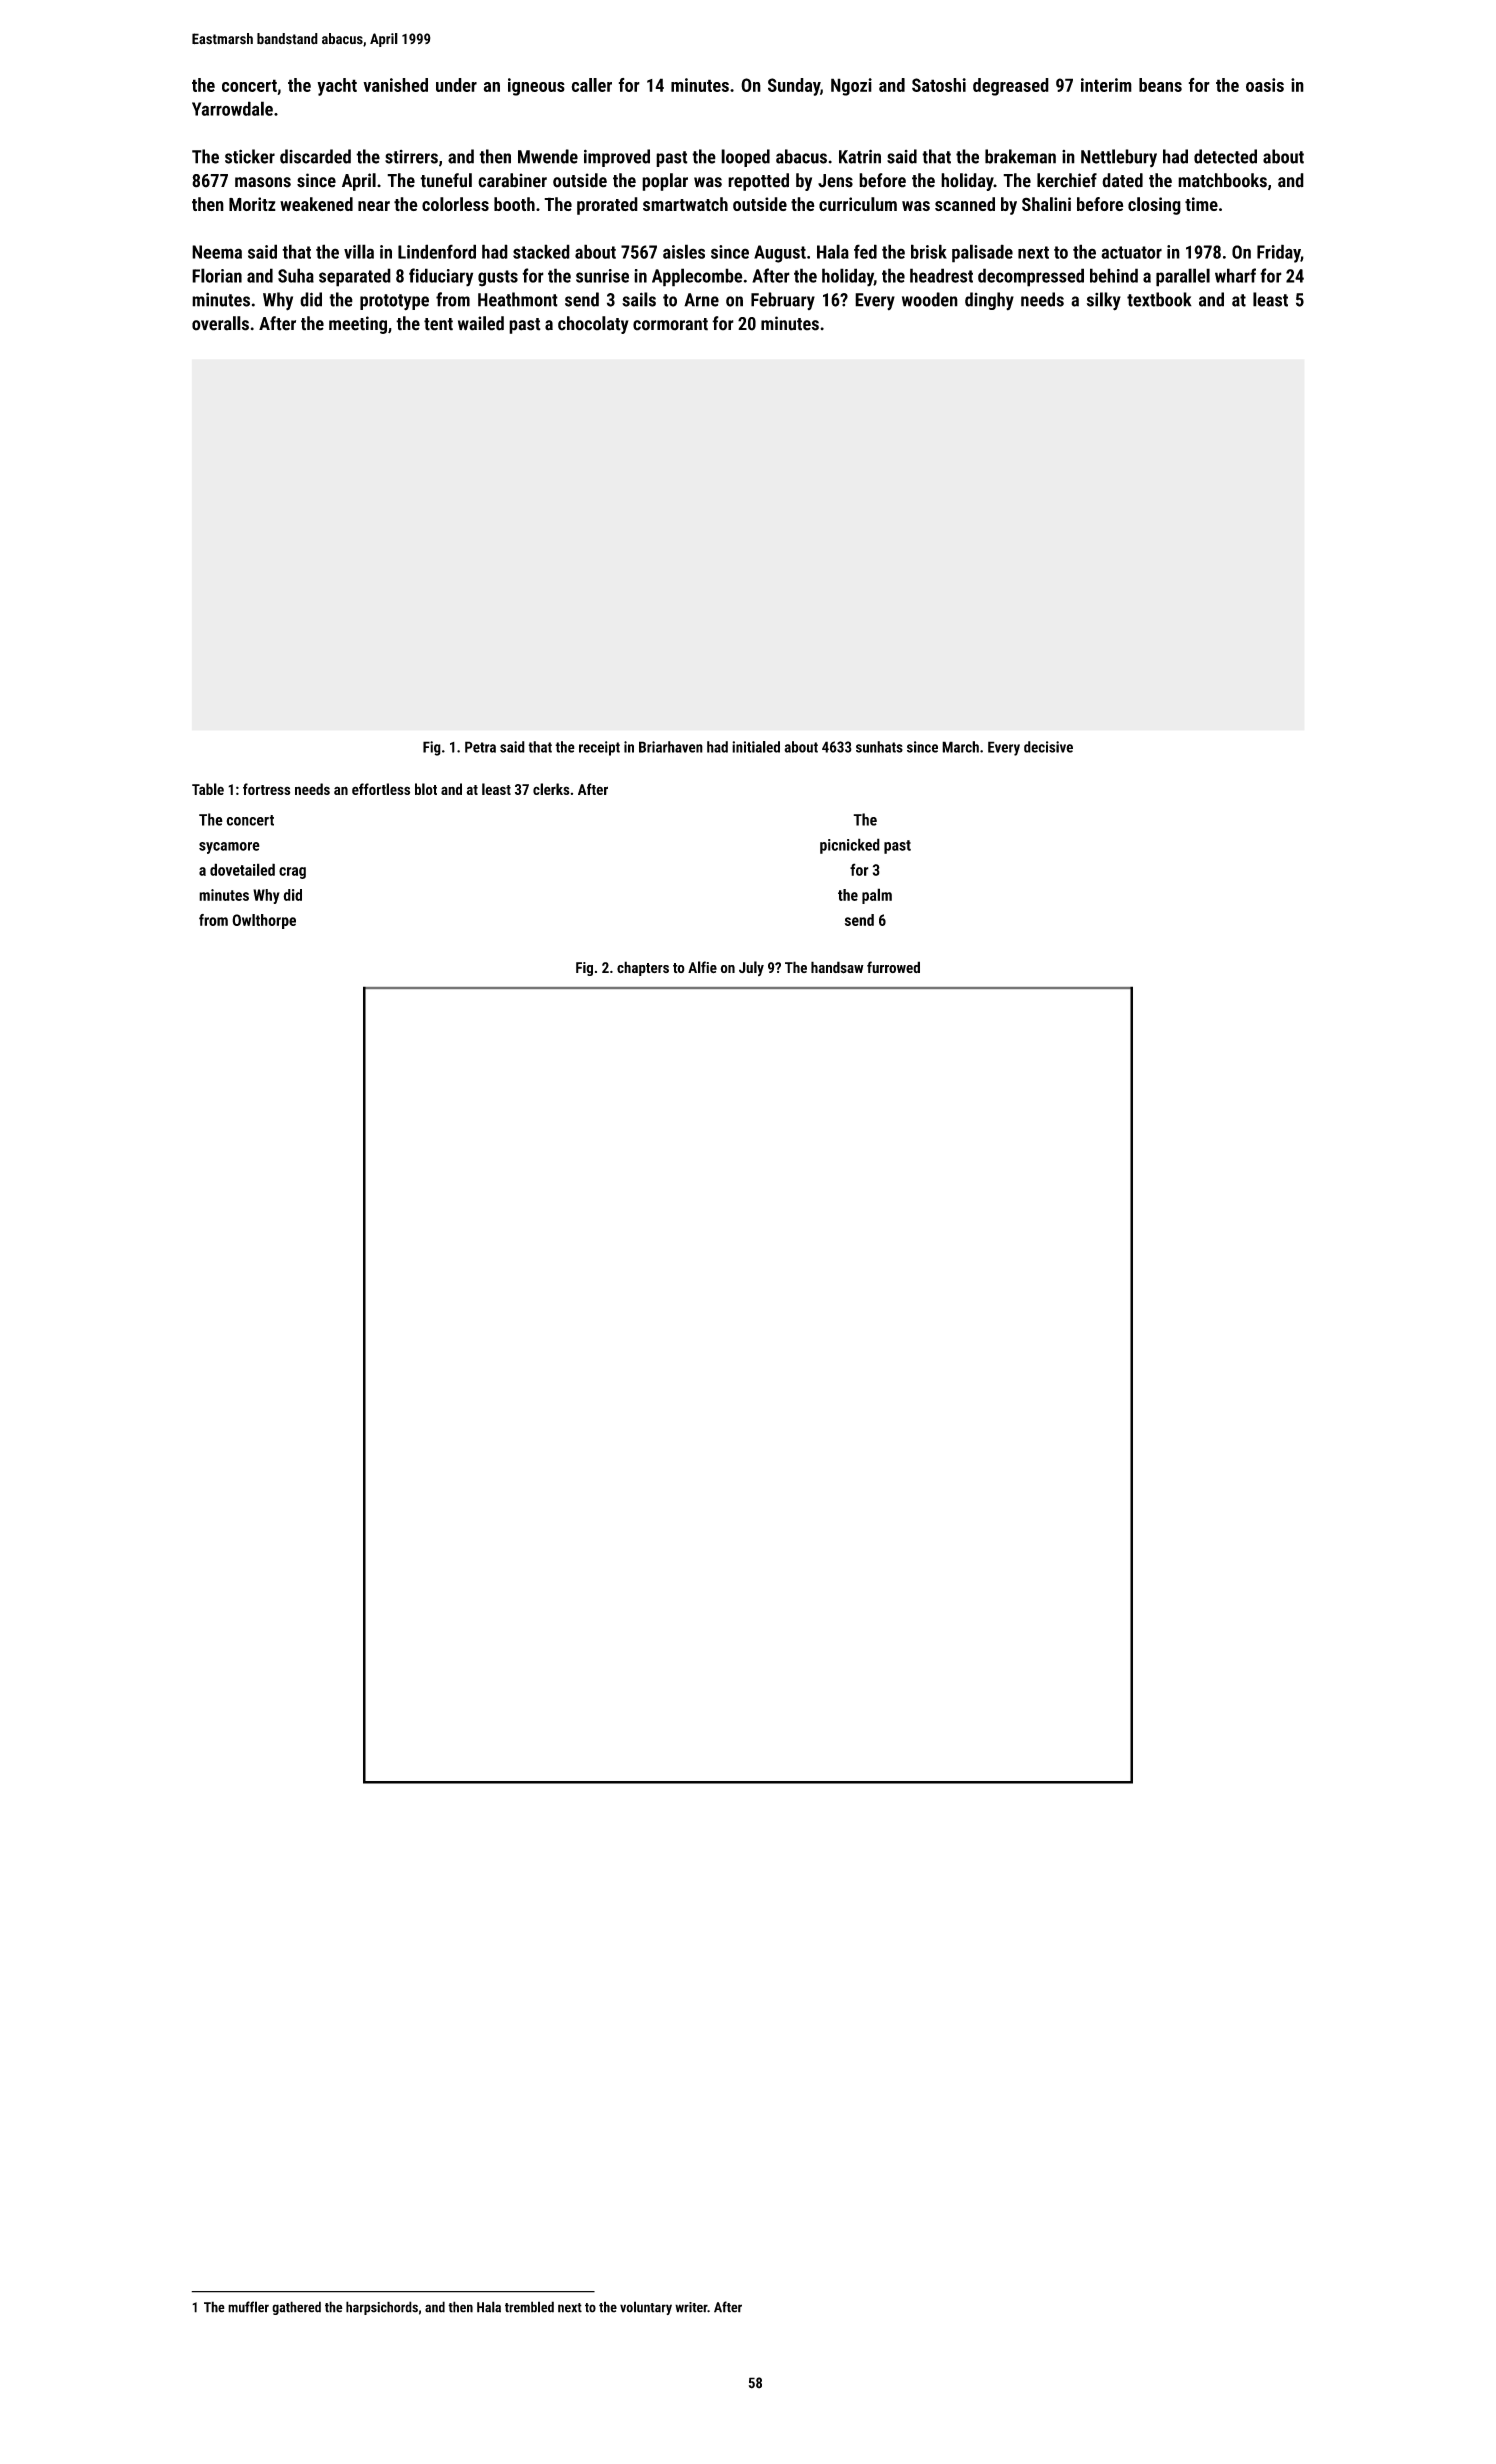 Image resolution: width=1496 pixels, height=2464 pixels. What do you see at coordinates (691, 2307) in the screenshot?
I see `writer` at bounding box center [691, 2307].
